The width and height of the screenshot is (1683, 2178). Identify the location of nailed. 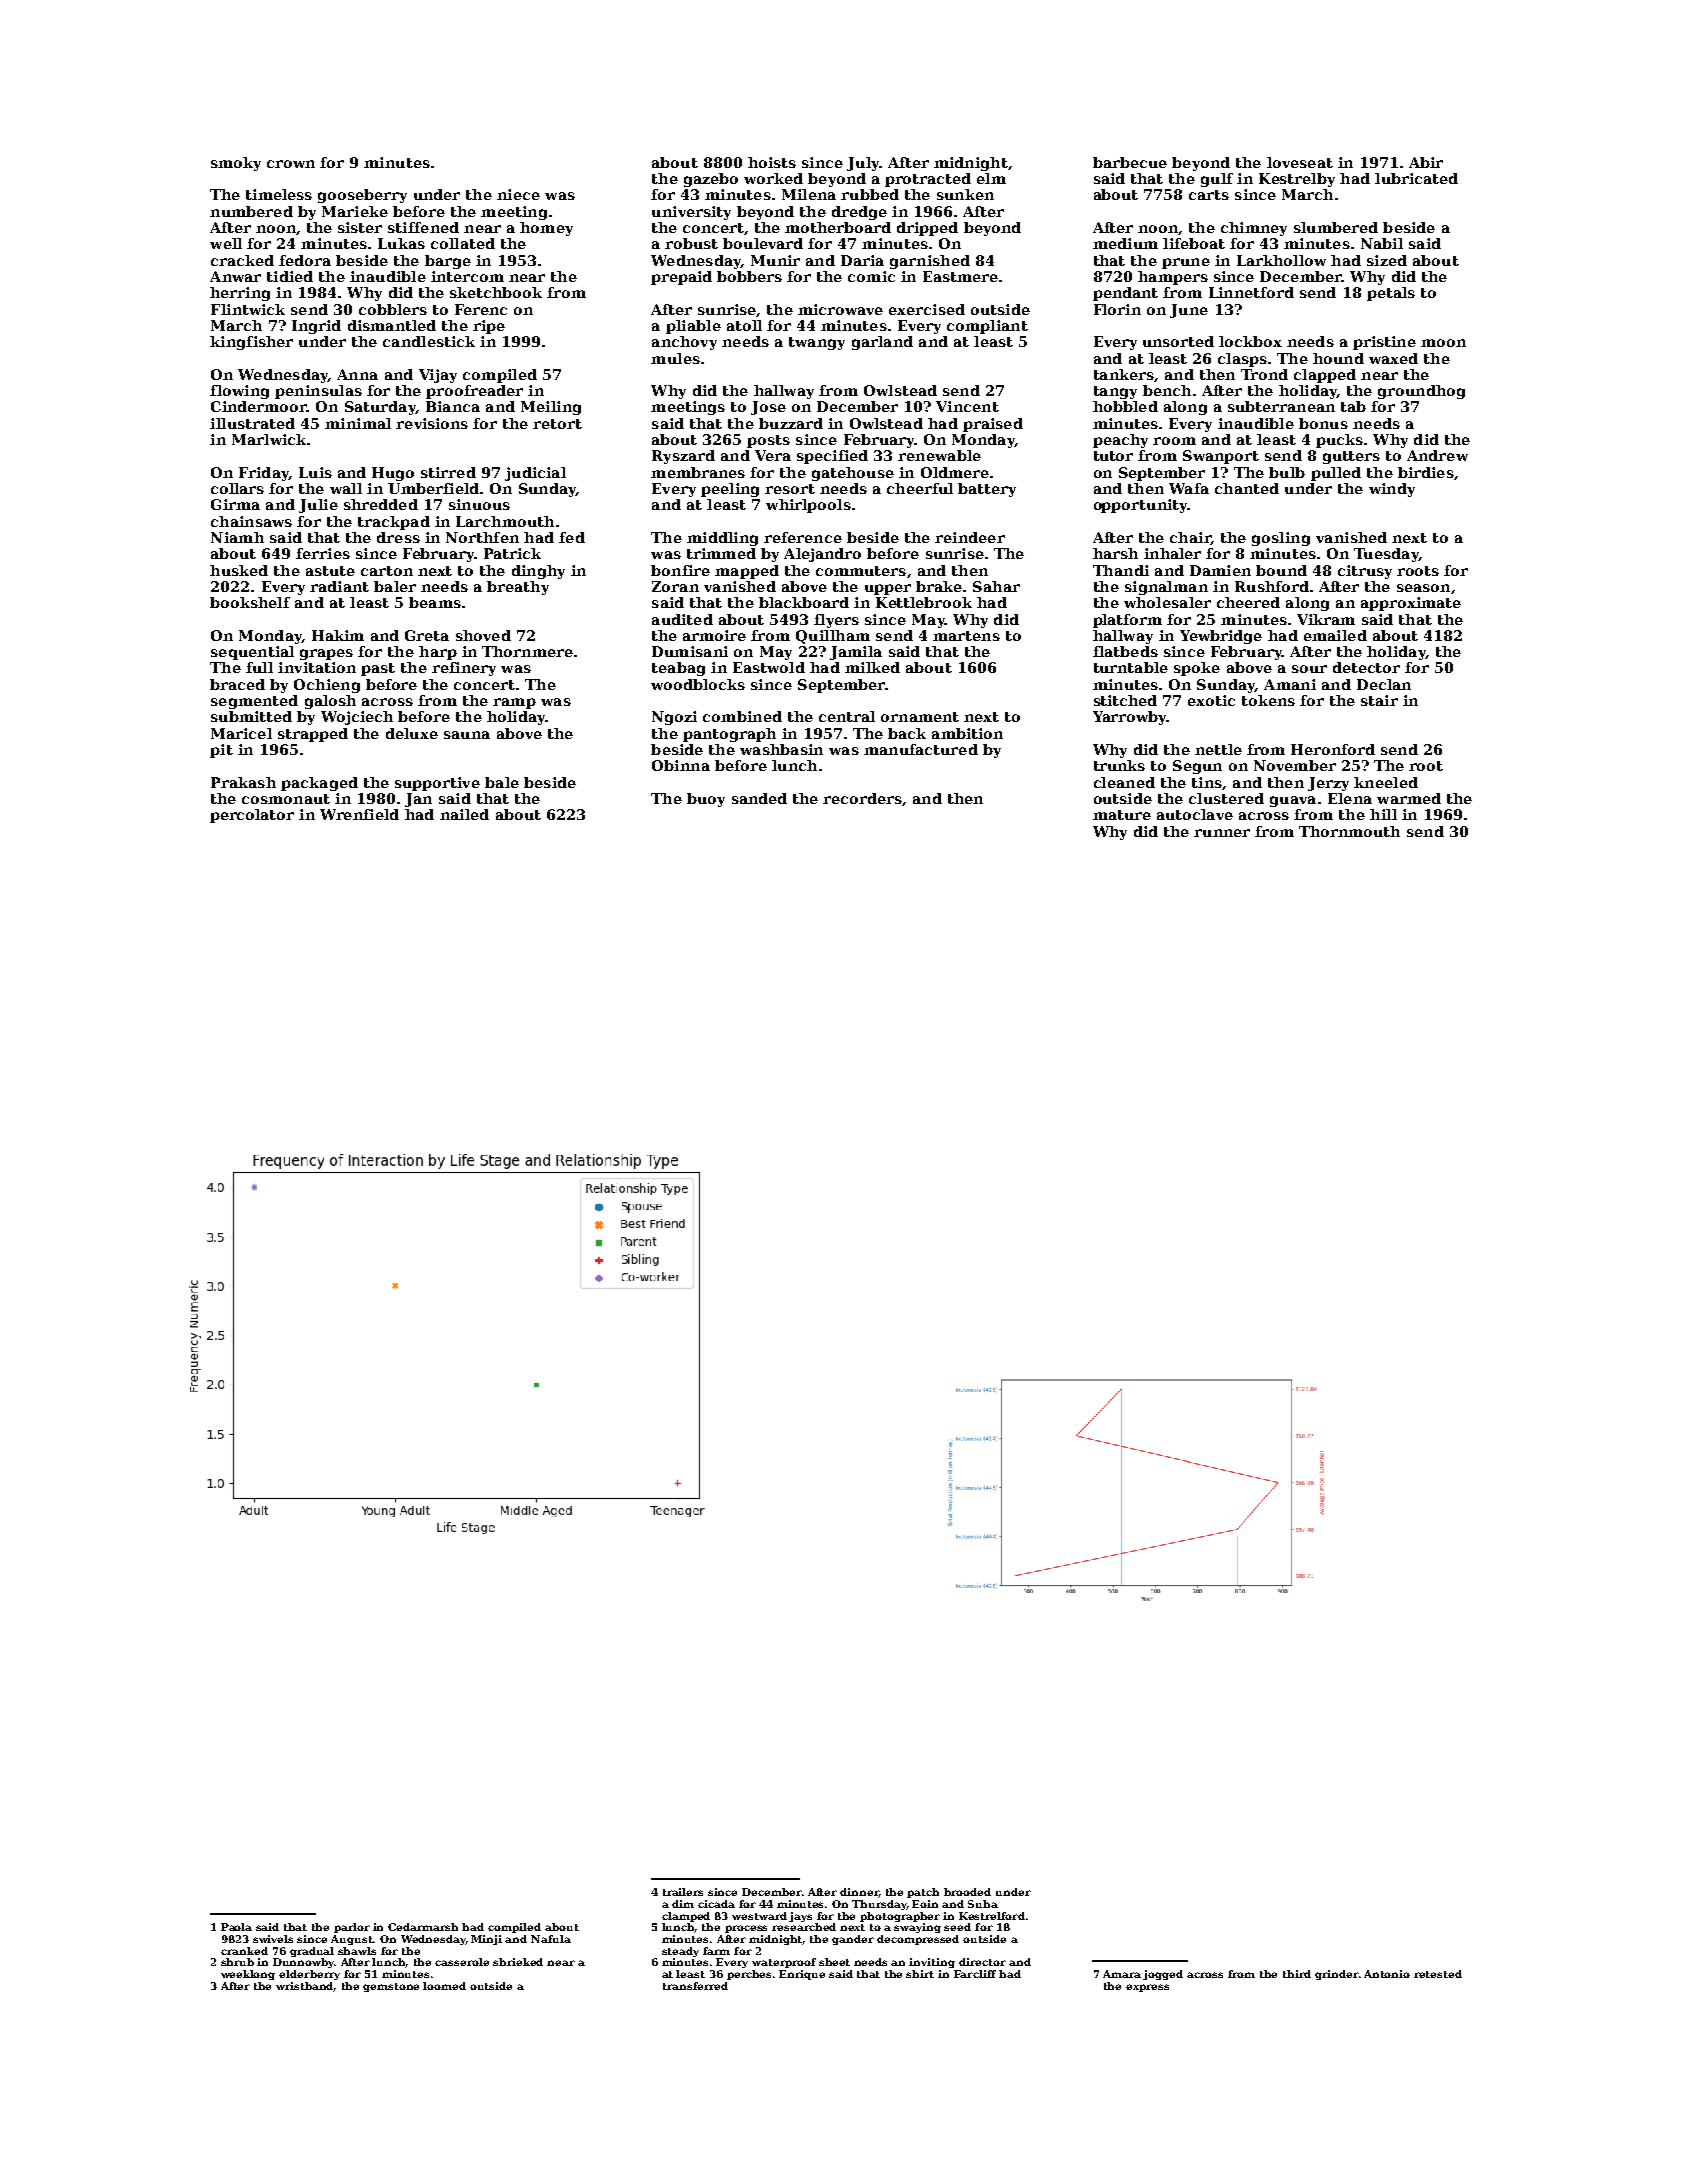
(464, 814).
